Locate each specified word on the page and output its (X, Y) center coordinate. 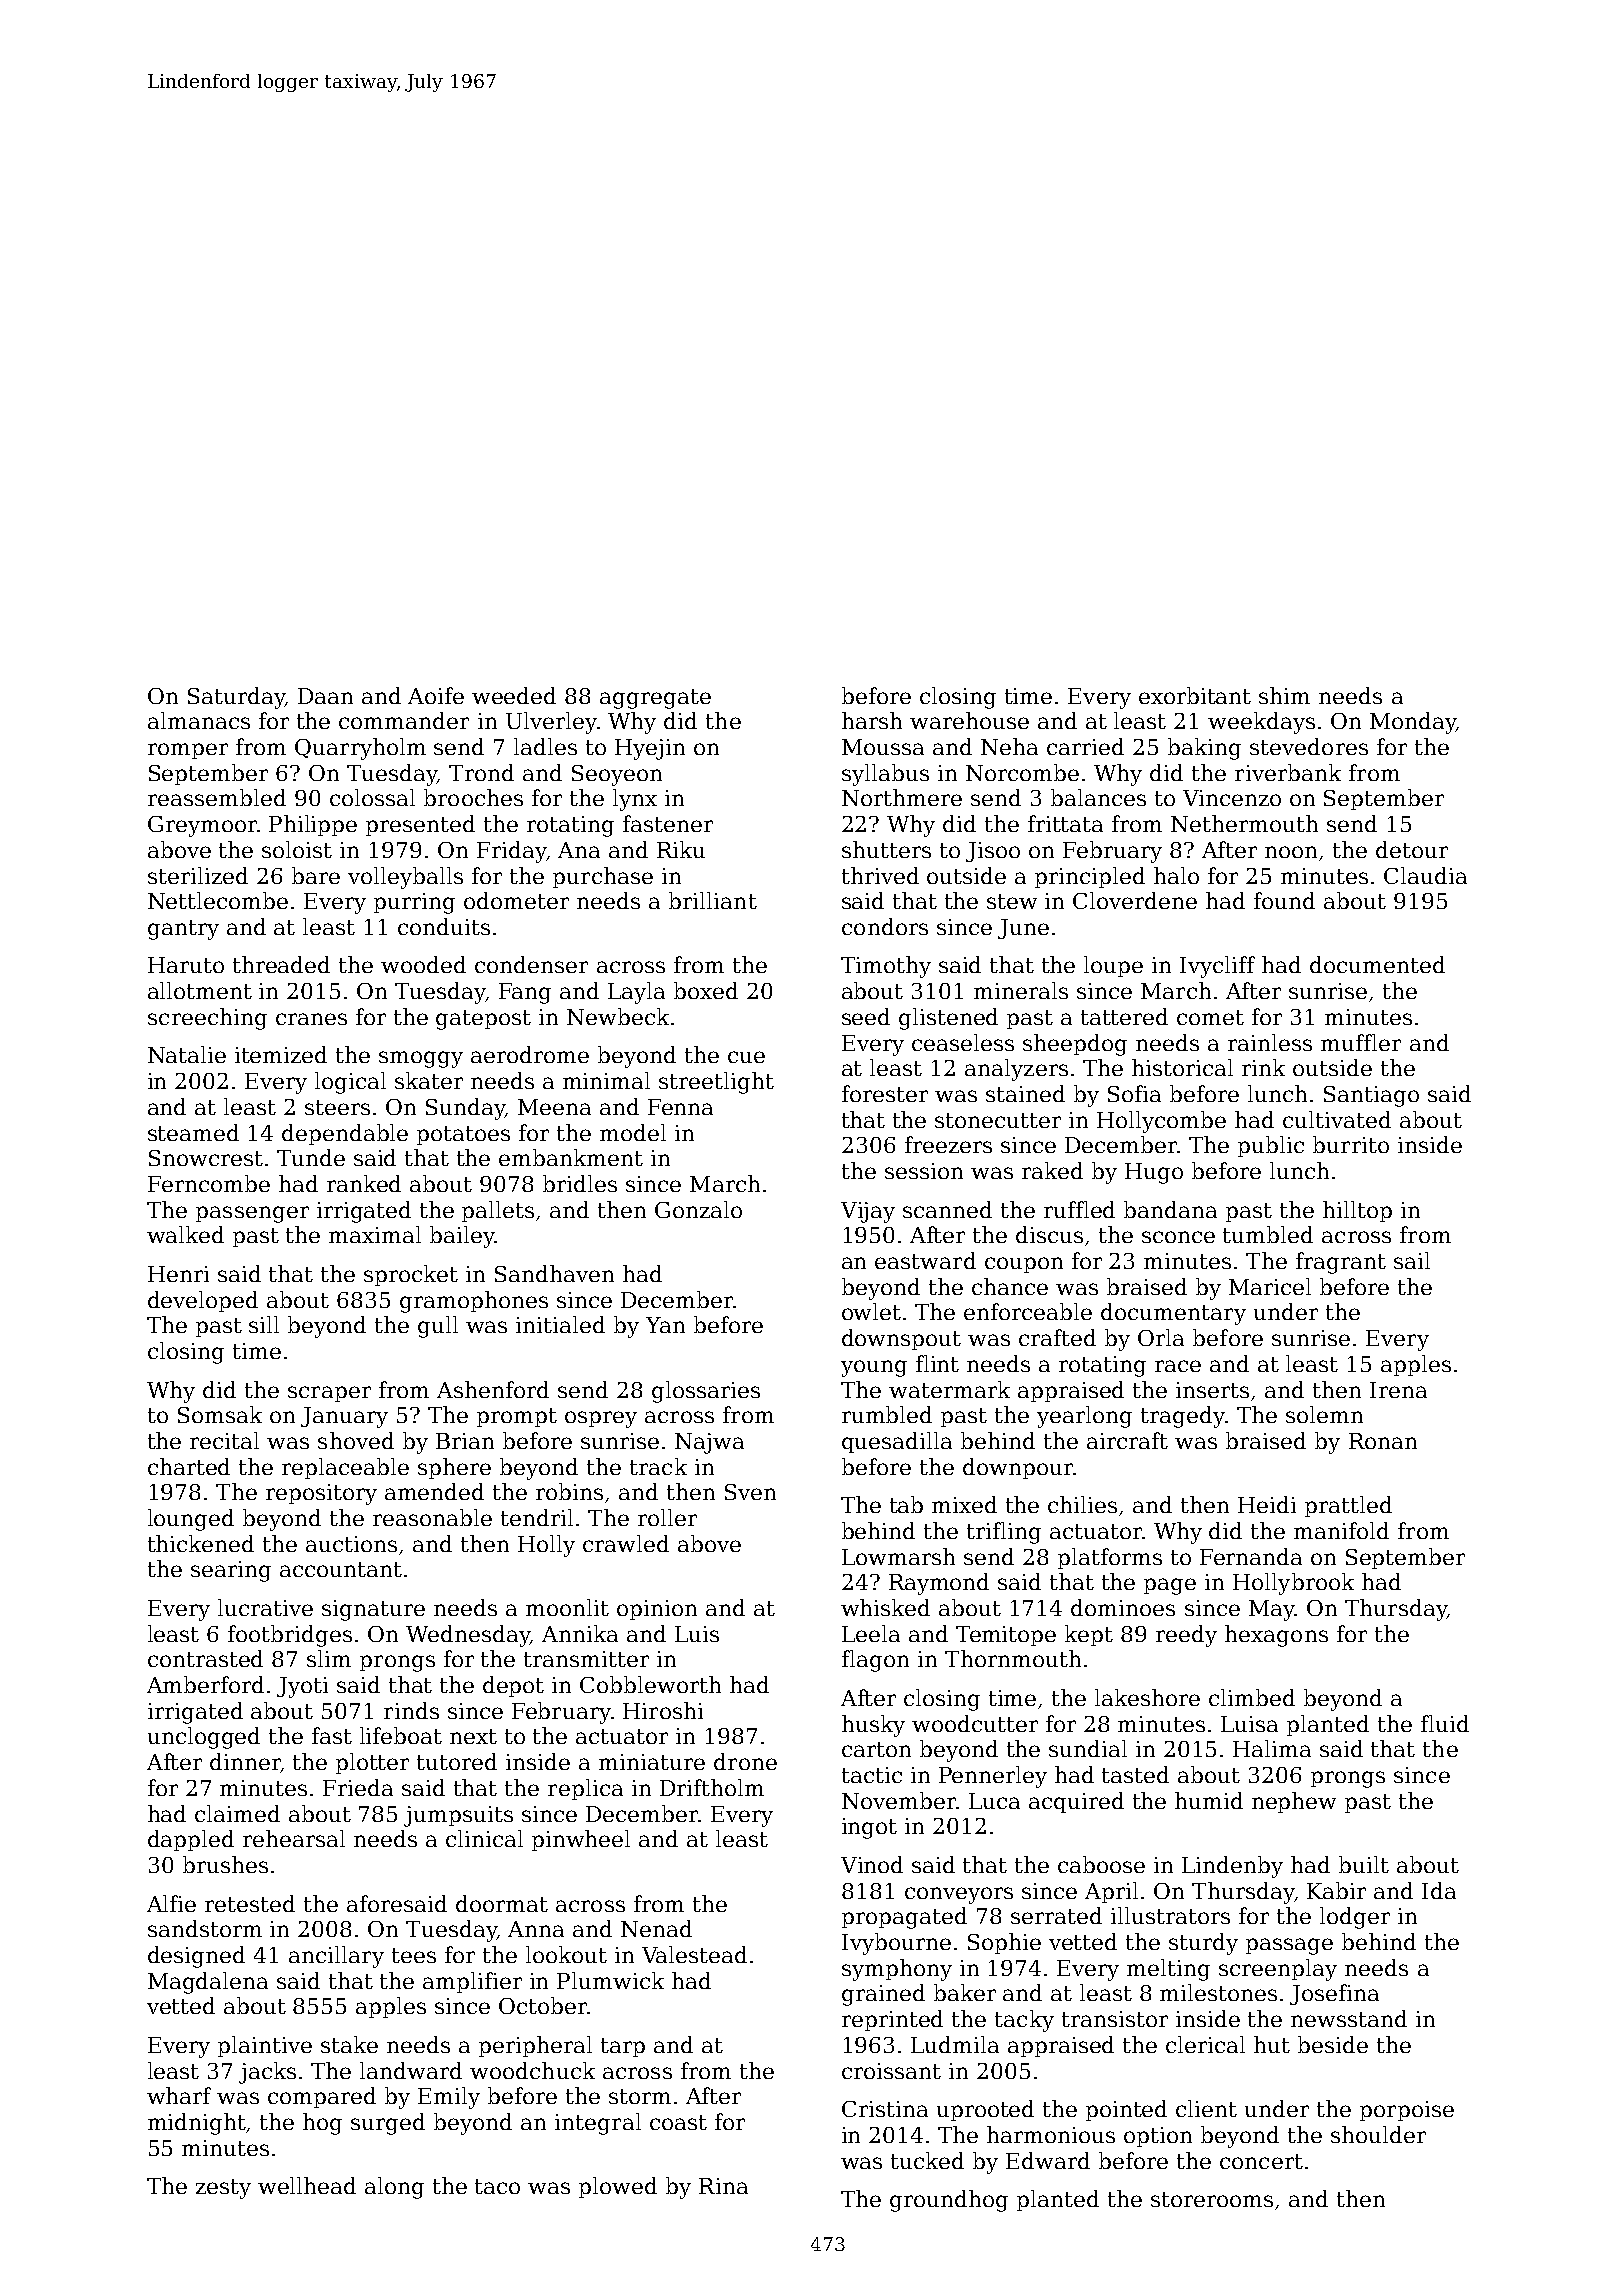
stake (349, 2044)
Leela (871, 1633)
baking (1204, 749)
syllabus (885, 775)
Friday (511, 852)
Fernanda (1251, 1556)
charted (189, 1466)
